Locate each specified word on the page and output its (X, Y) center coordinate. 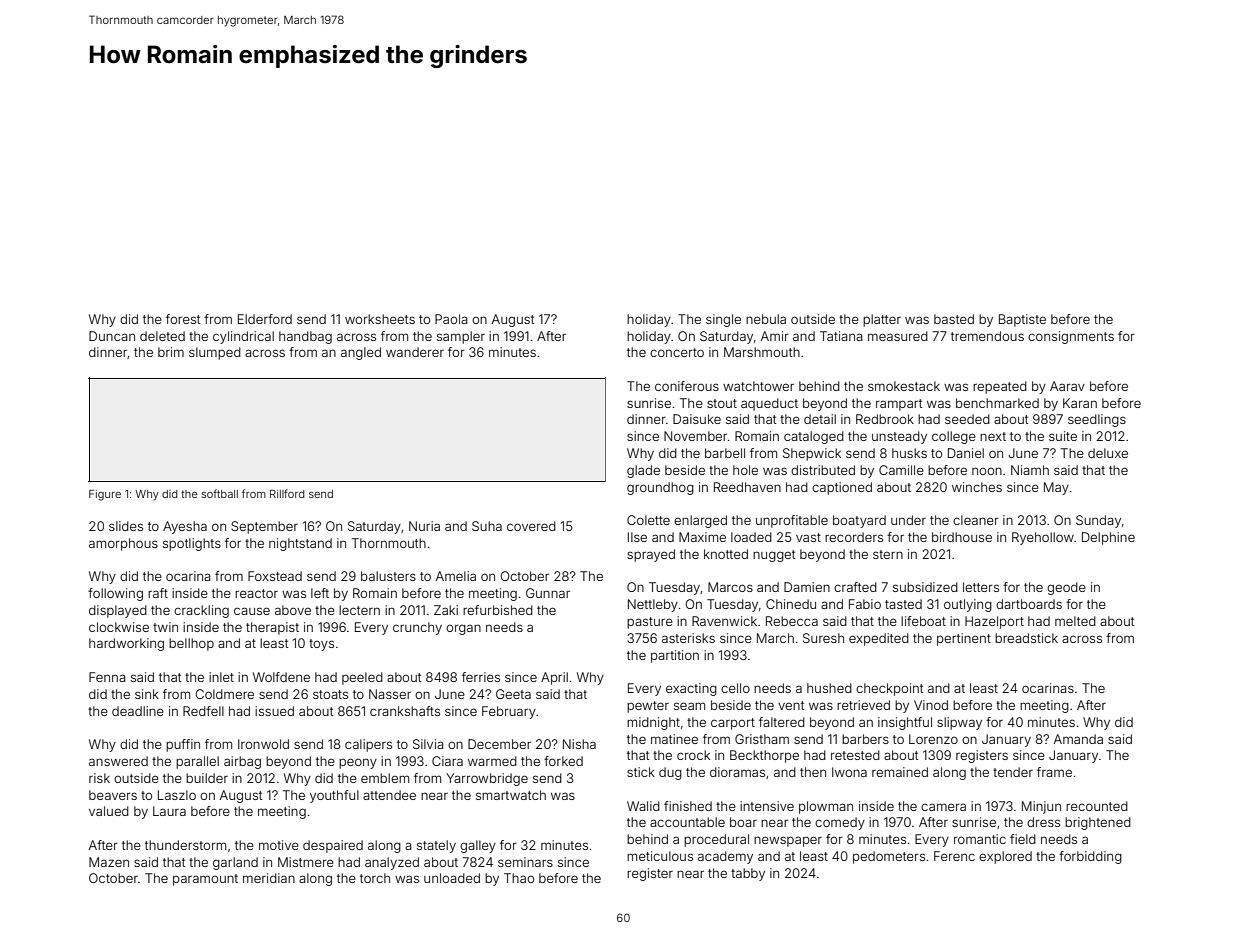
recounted (1097, 806)
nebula (766, 319)
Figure (105, 495)
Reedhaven (747, 487)
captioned (842, 488)
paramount (205, 880)
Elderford (265, 319)
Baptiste (1022, 320)
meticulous (660, 856)
